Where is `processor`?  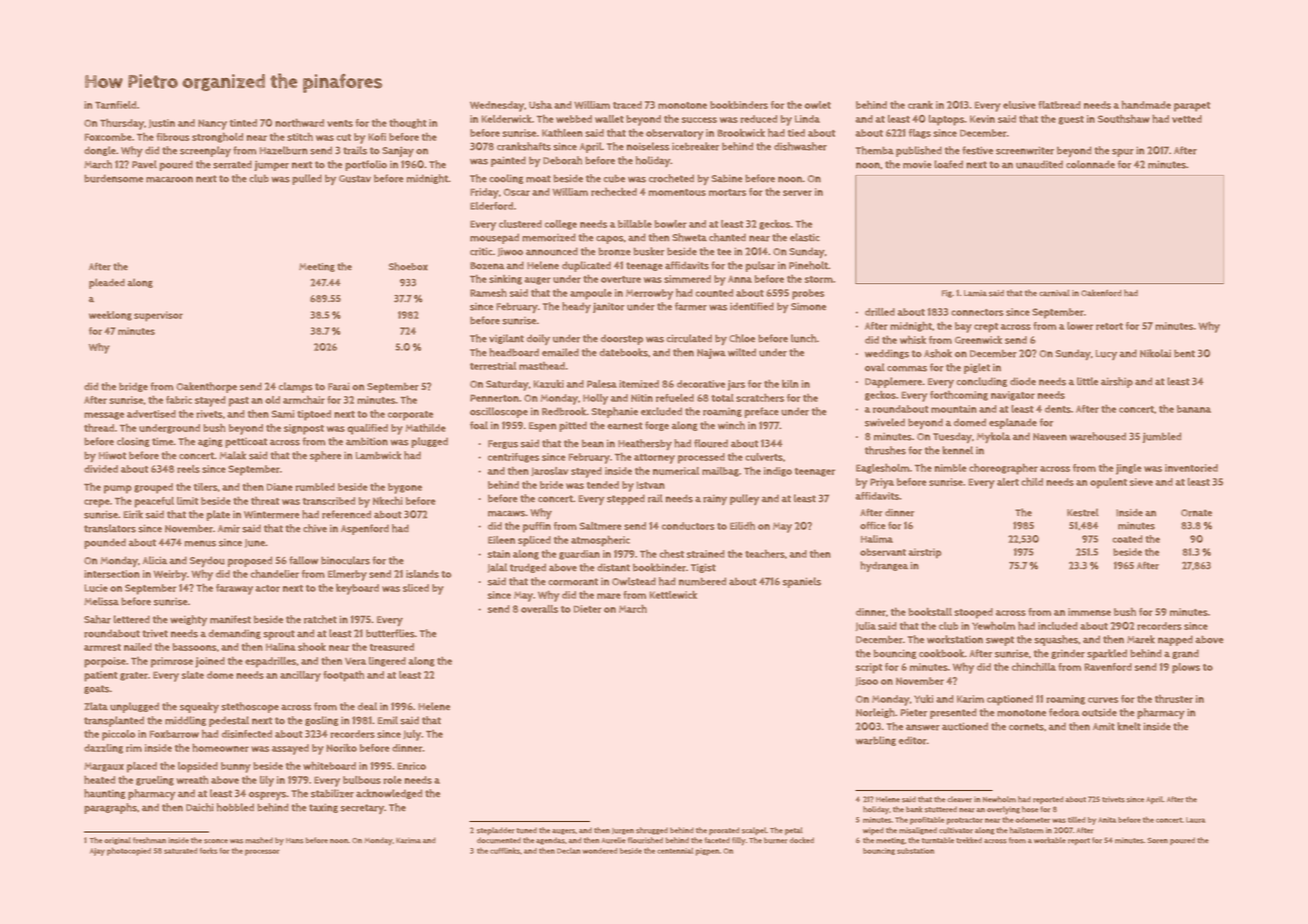
processor is located at coordinates (262, 852).
